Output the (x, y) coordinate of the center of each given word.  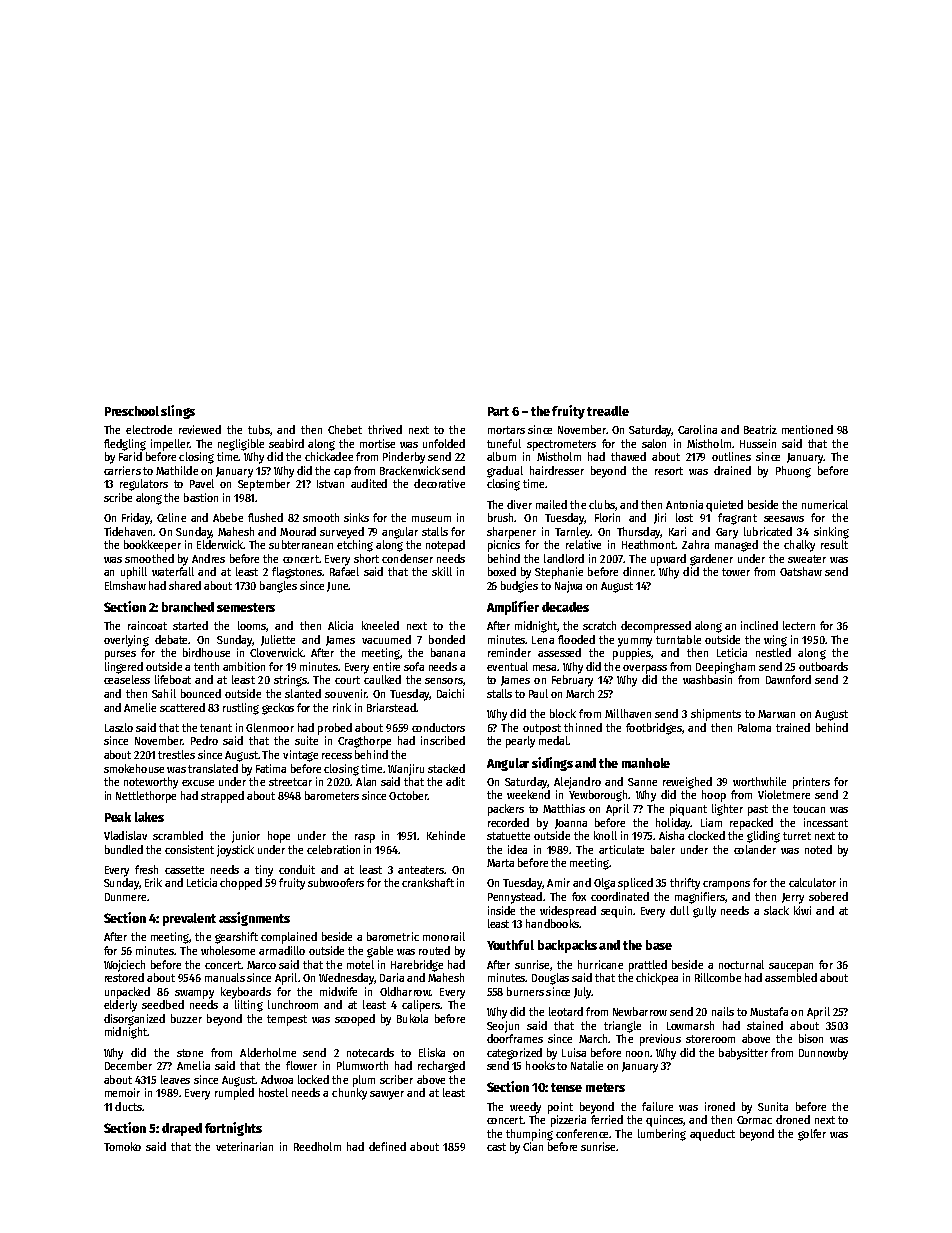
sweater (807, 559)
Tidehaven (128, 531)
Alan (366, 781)
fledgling (125, 445)
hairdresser (557, 470)
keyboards (246, 993)
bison (811, 1038)
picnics (504, 546)
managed (736, 546)
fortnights (233, 1129)
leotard (566, 1011)
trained (793, 727)
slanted (303, 693)
